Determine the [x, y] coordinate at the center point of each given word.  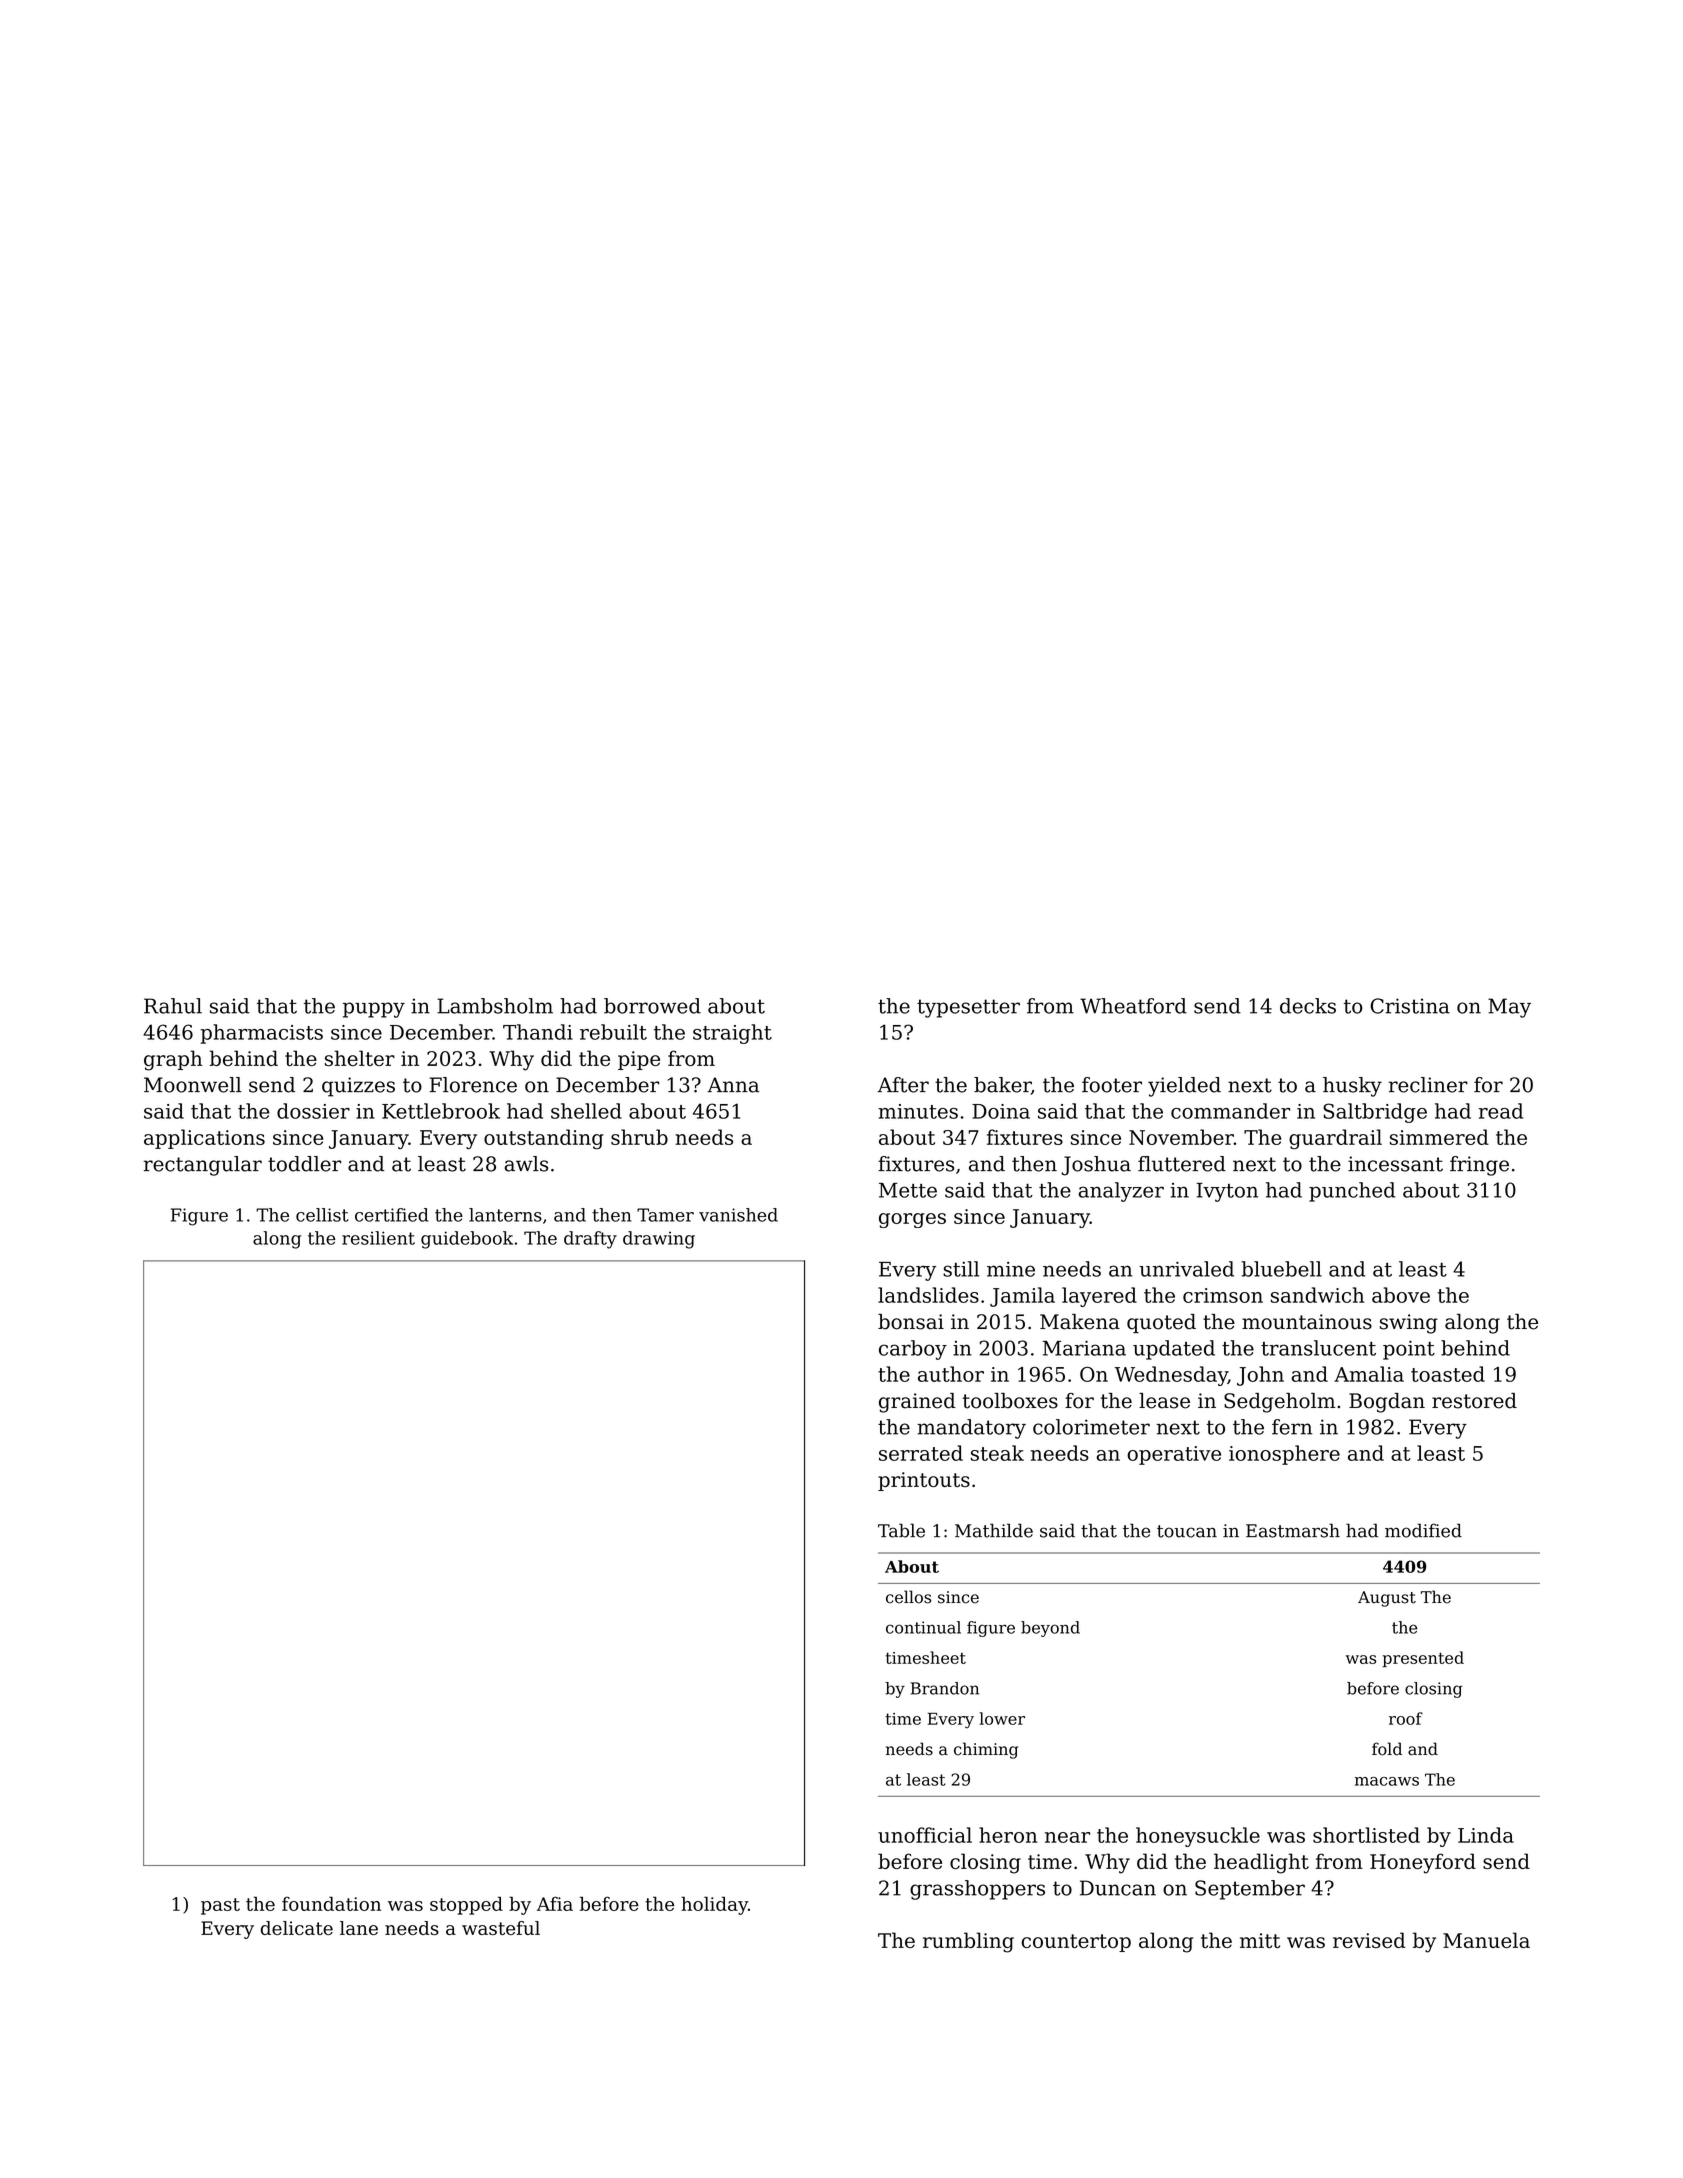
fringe [1479, 1166]
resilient [378, 1238]
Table [901, 1530]
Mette [908, 1190]
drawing [659, 1240]
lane [359, 1928]
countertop [1076, 1943]
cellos [908, 1597]
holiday [714, 1905]
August [1387, 1599]
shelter [360, 1058]
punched [1352, 1192]
